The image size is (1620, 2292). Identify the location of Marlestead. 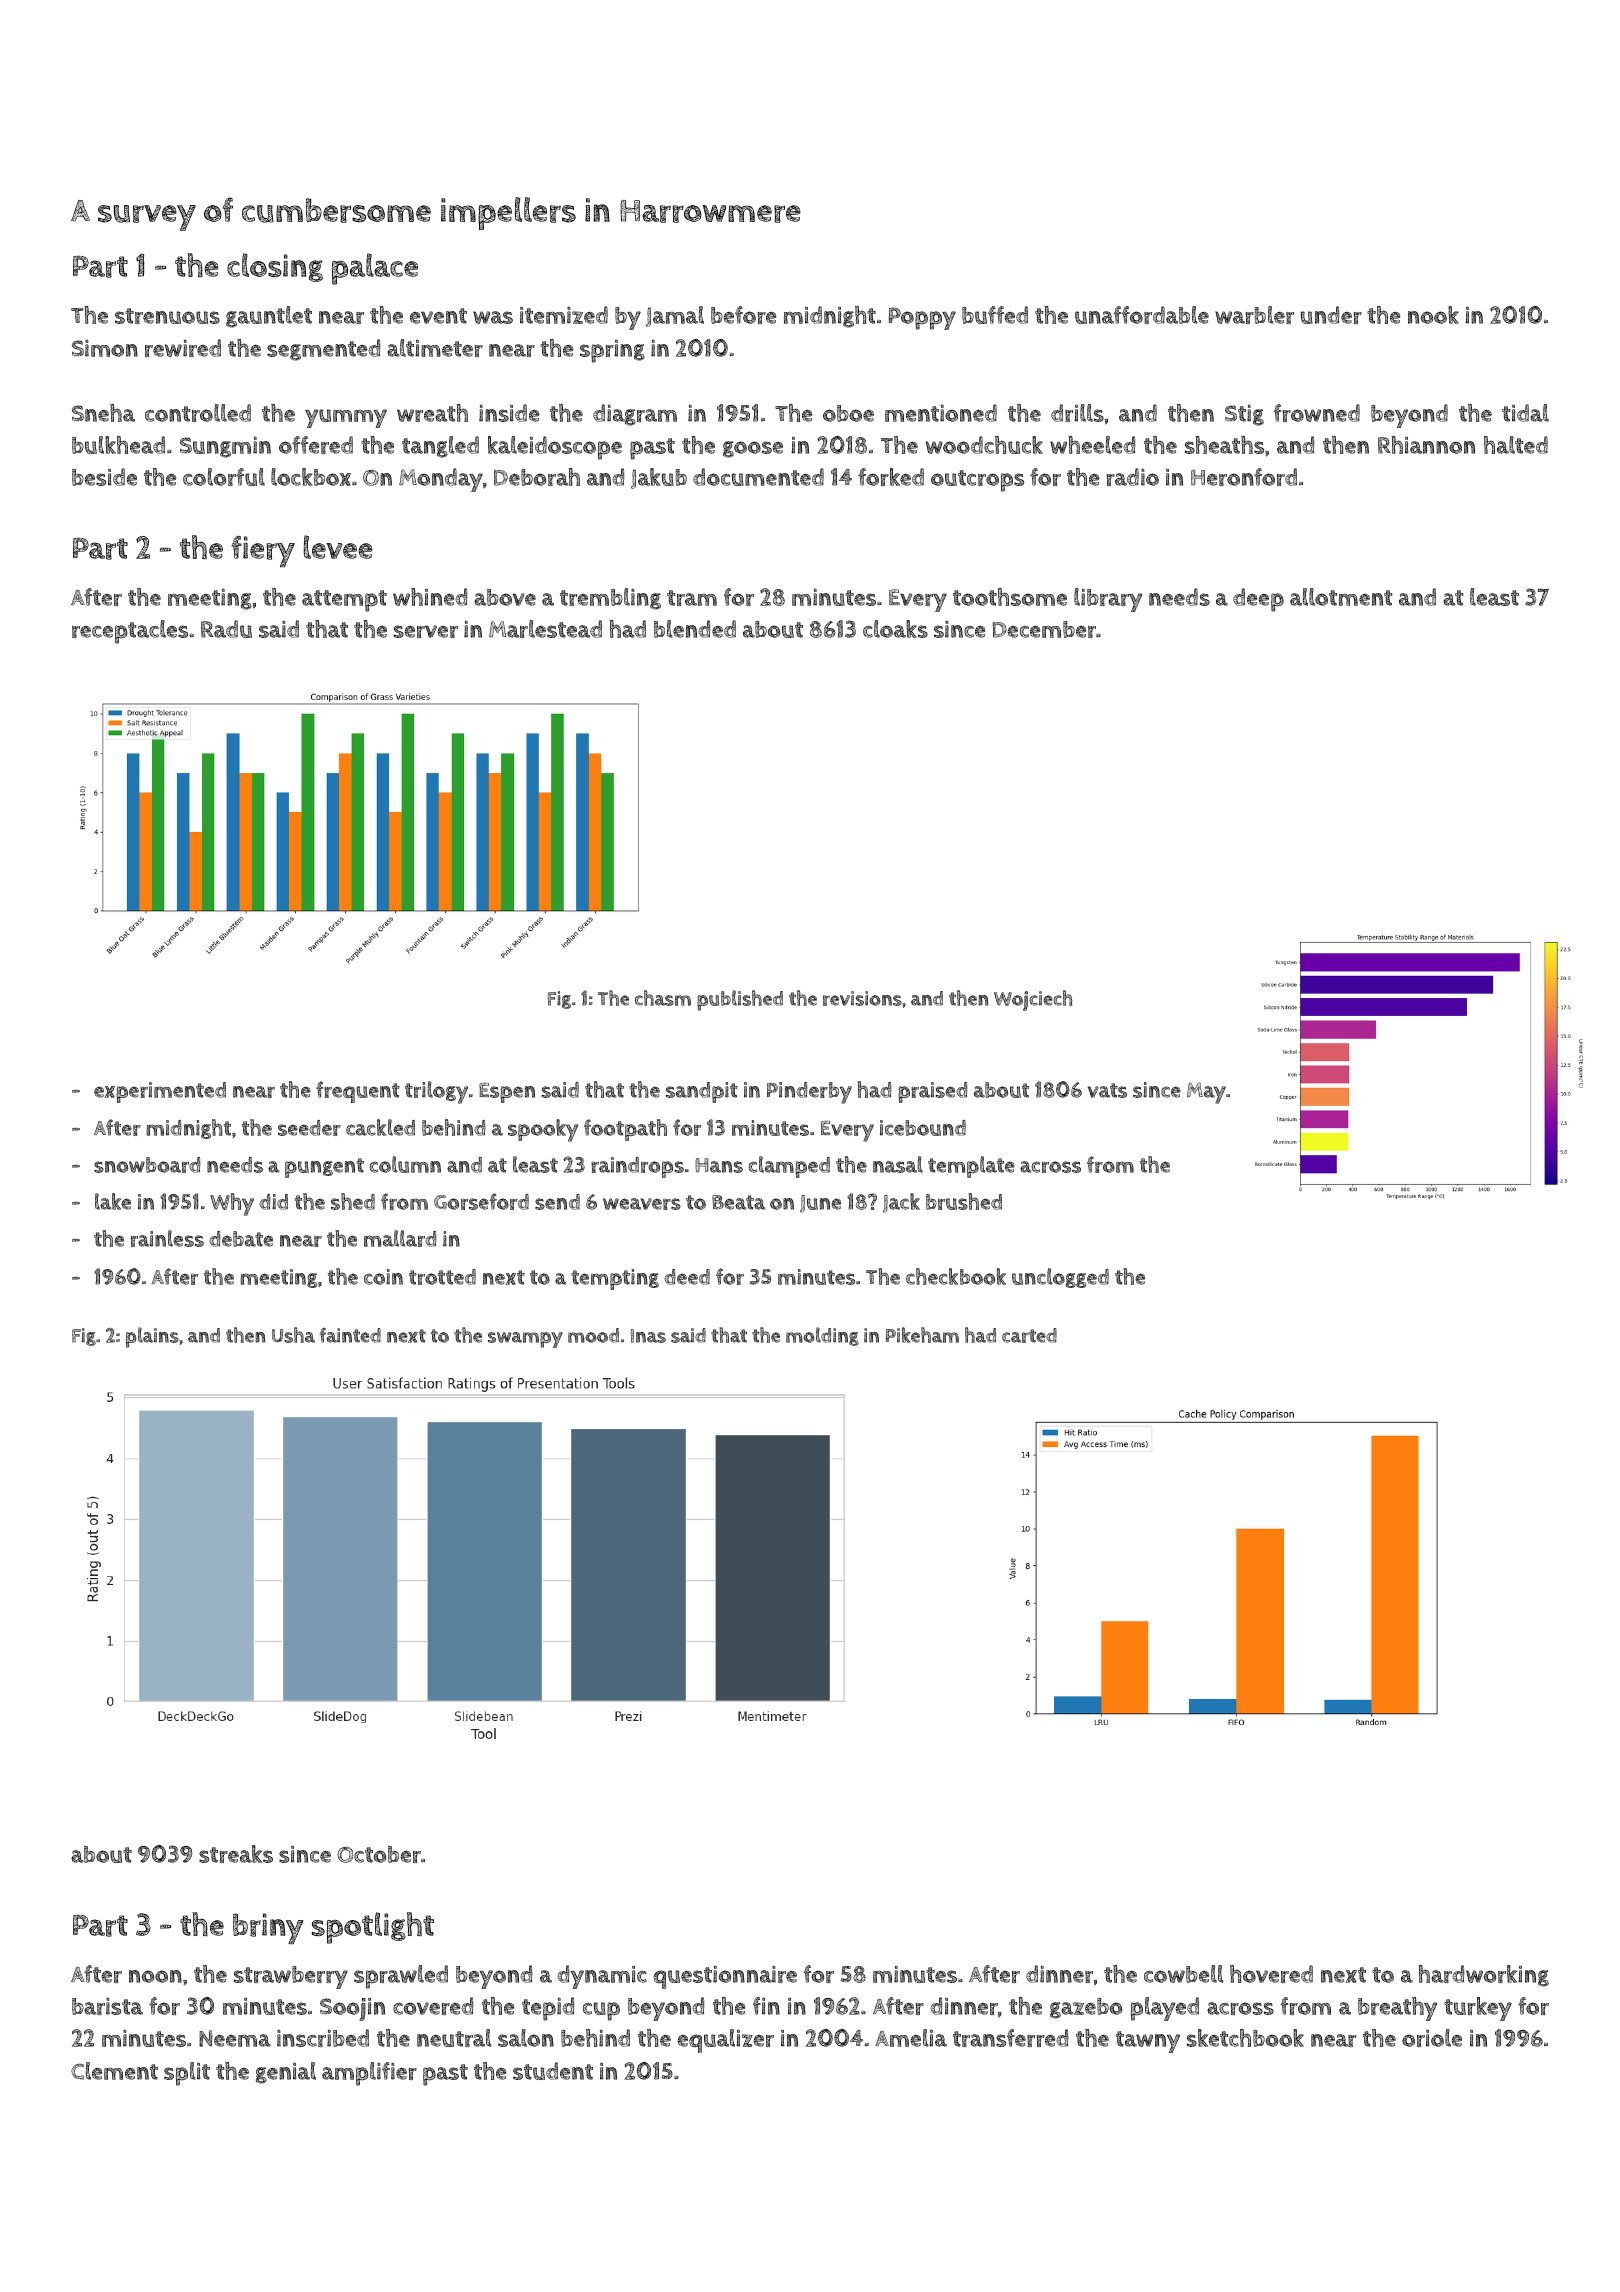
(545, 629).
